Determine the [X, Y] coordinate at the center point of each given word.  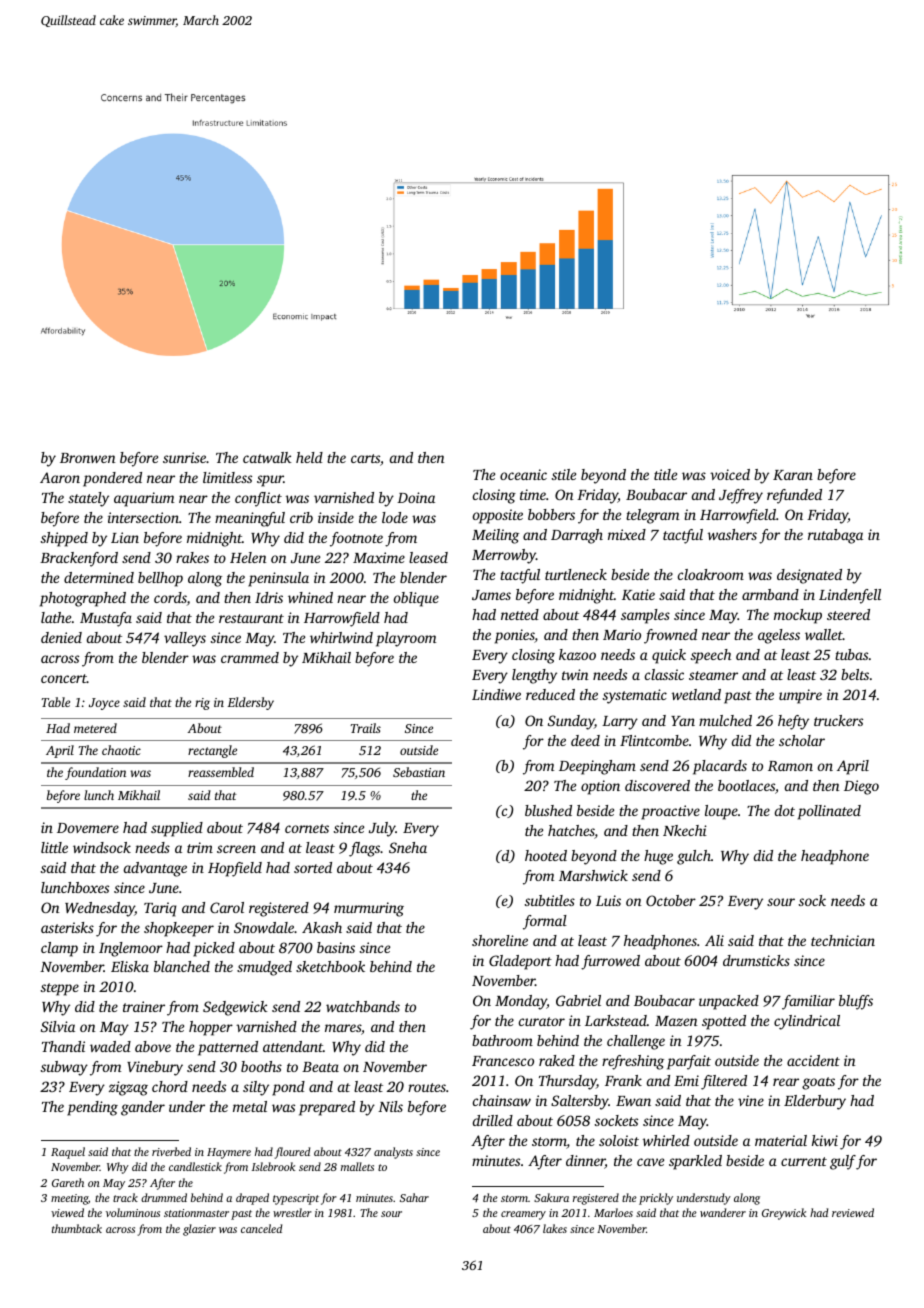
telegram [652, 516]
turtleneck [576, 574]
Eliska [130, 966]
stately [88, 499]
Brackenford [79, 559]
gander [143, 1108]
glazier [199, 1230]
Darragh [577, 536]
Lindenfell [850, 596]
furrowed [610, 962]
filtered [724, 1082]
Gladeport [520, 962]
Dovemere [88, 828]
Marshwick [593, 875]
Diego [861, 787]
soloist [619, 1140]
